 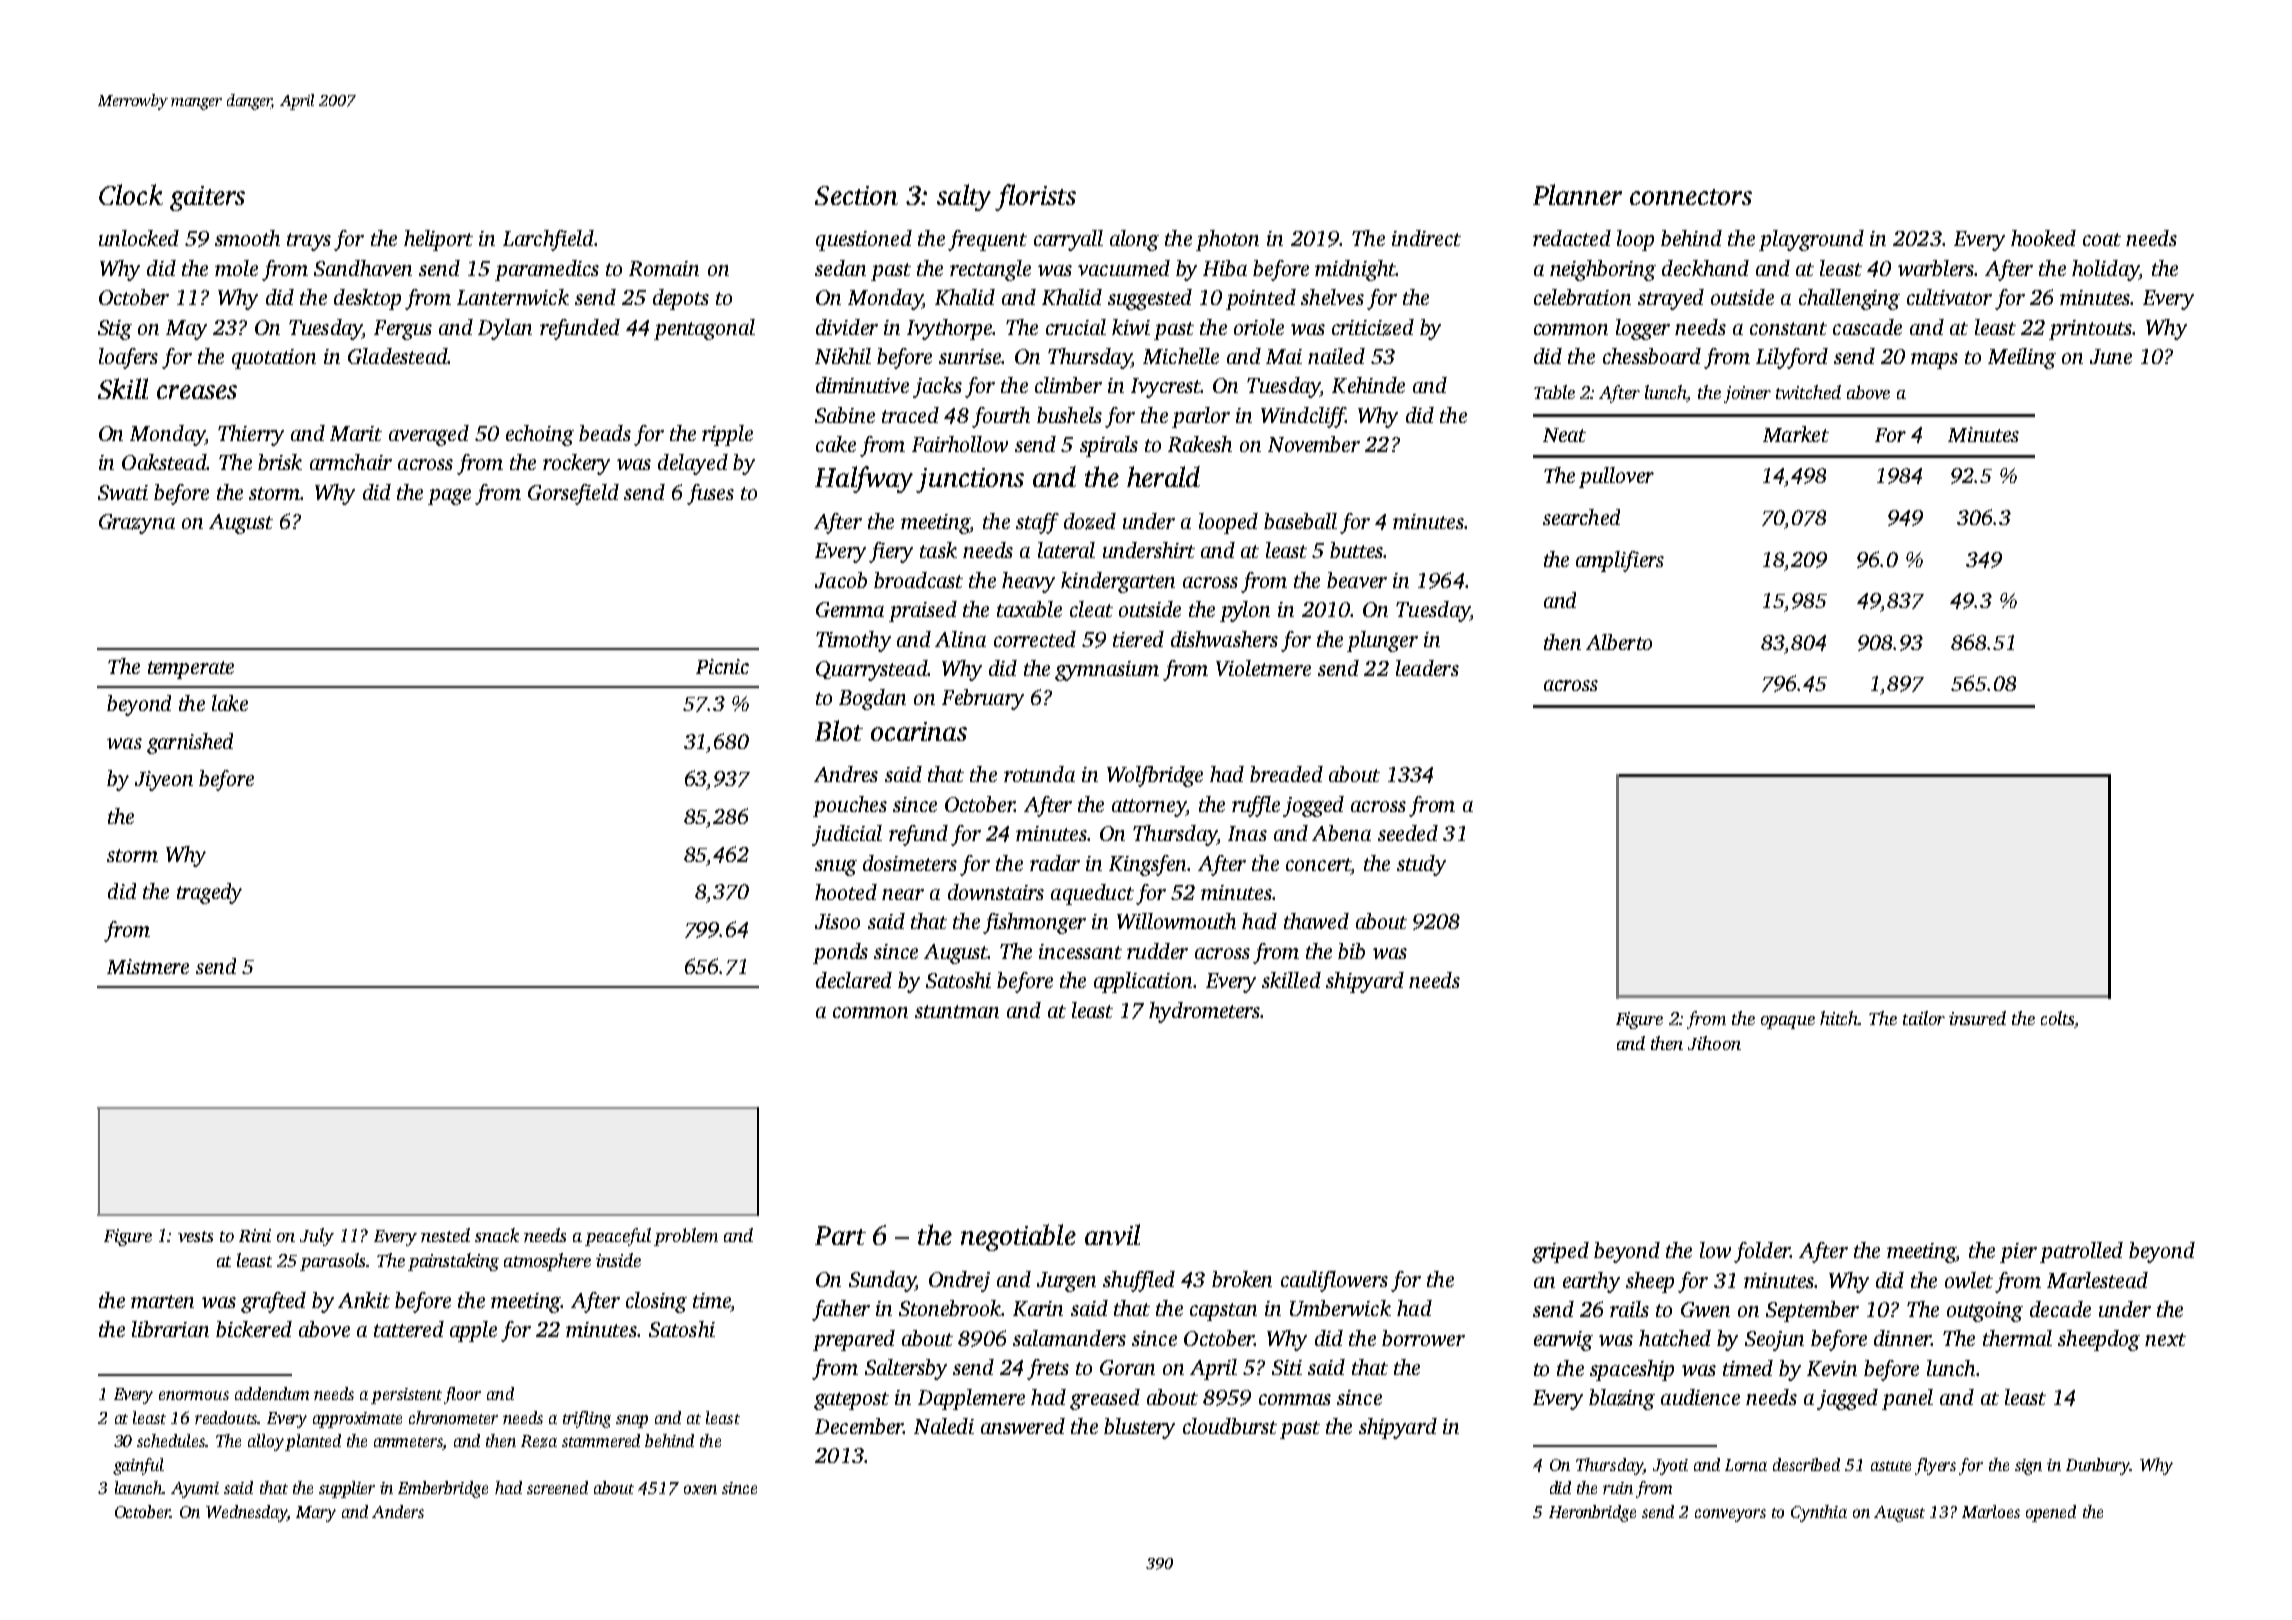 I want to click on Alberto, so click(x=1619, y=642).
